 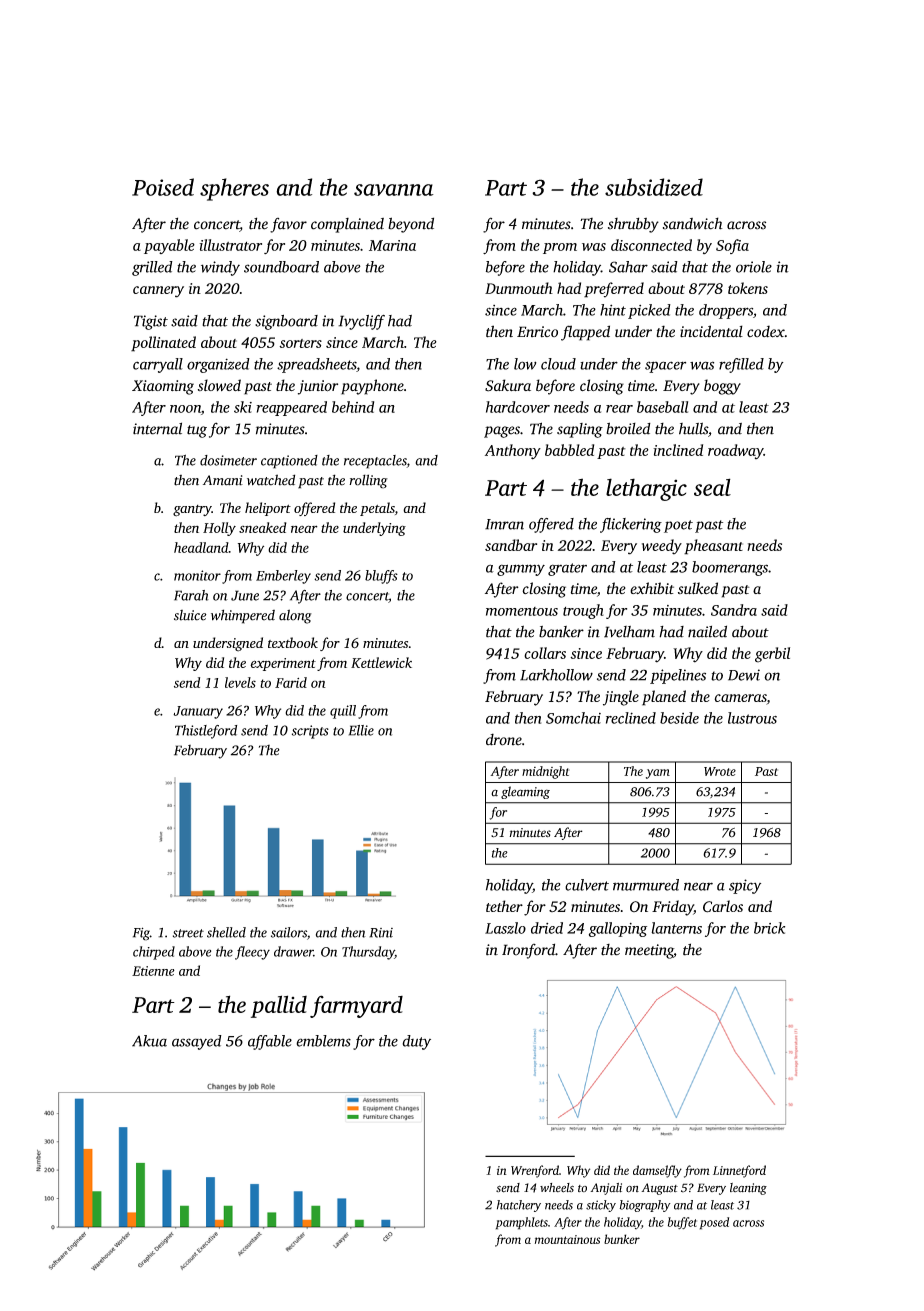 I want to click on duty, so click(x=416, y=1042).
